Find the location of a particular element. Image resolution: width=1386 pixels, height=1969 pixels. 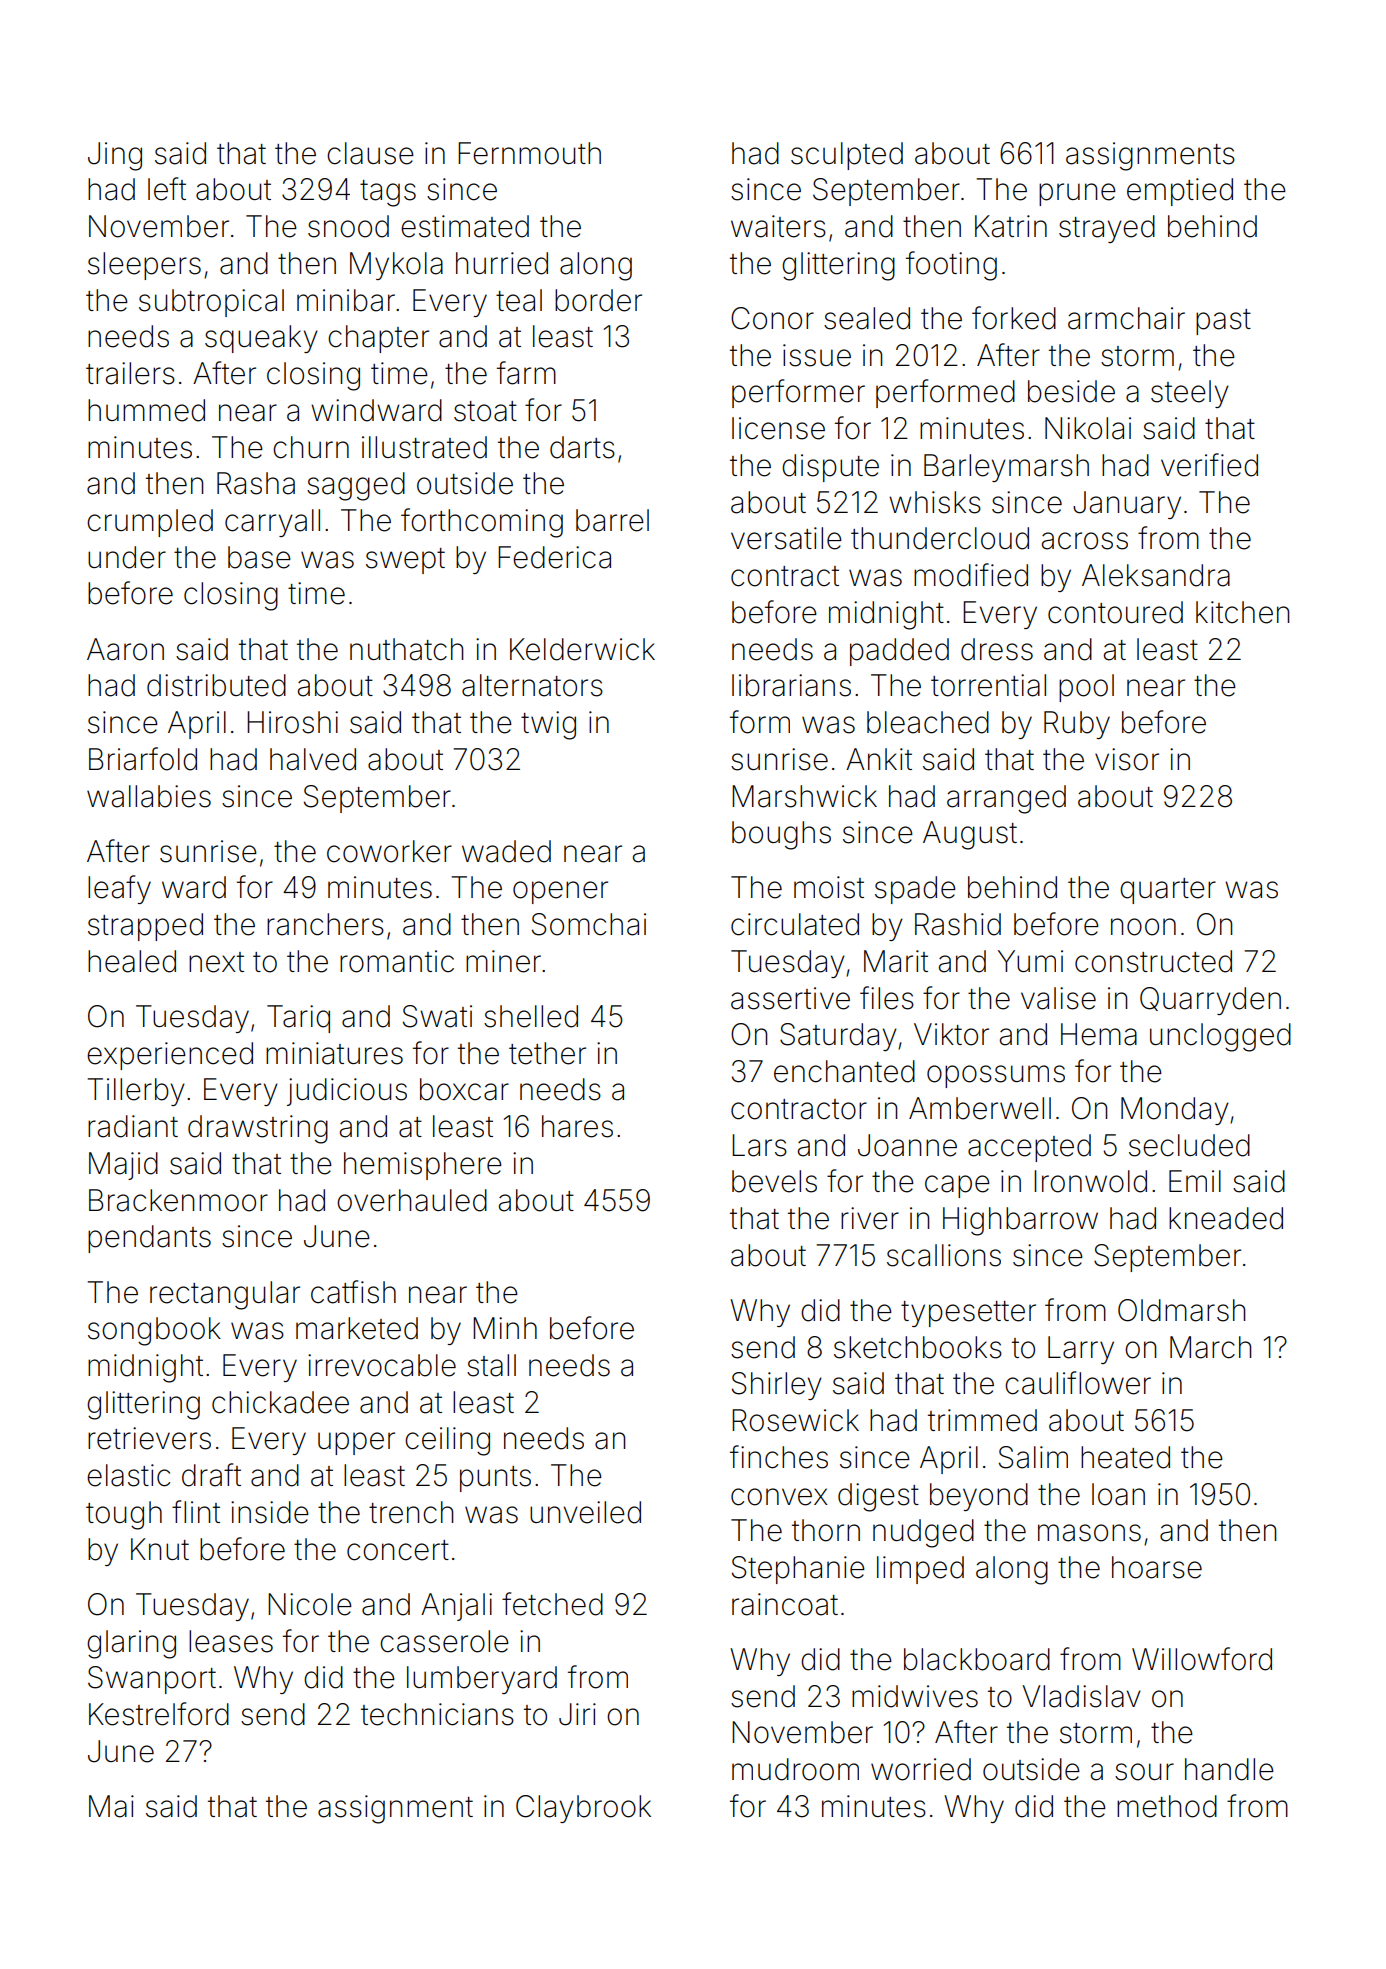

boughs is located at coordinates (781, 835).
